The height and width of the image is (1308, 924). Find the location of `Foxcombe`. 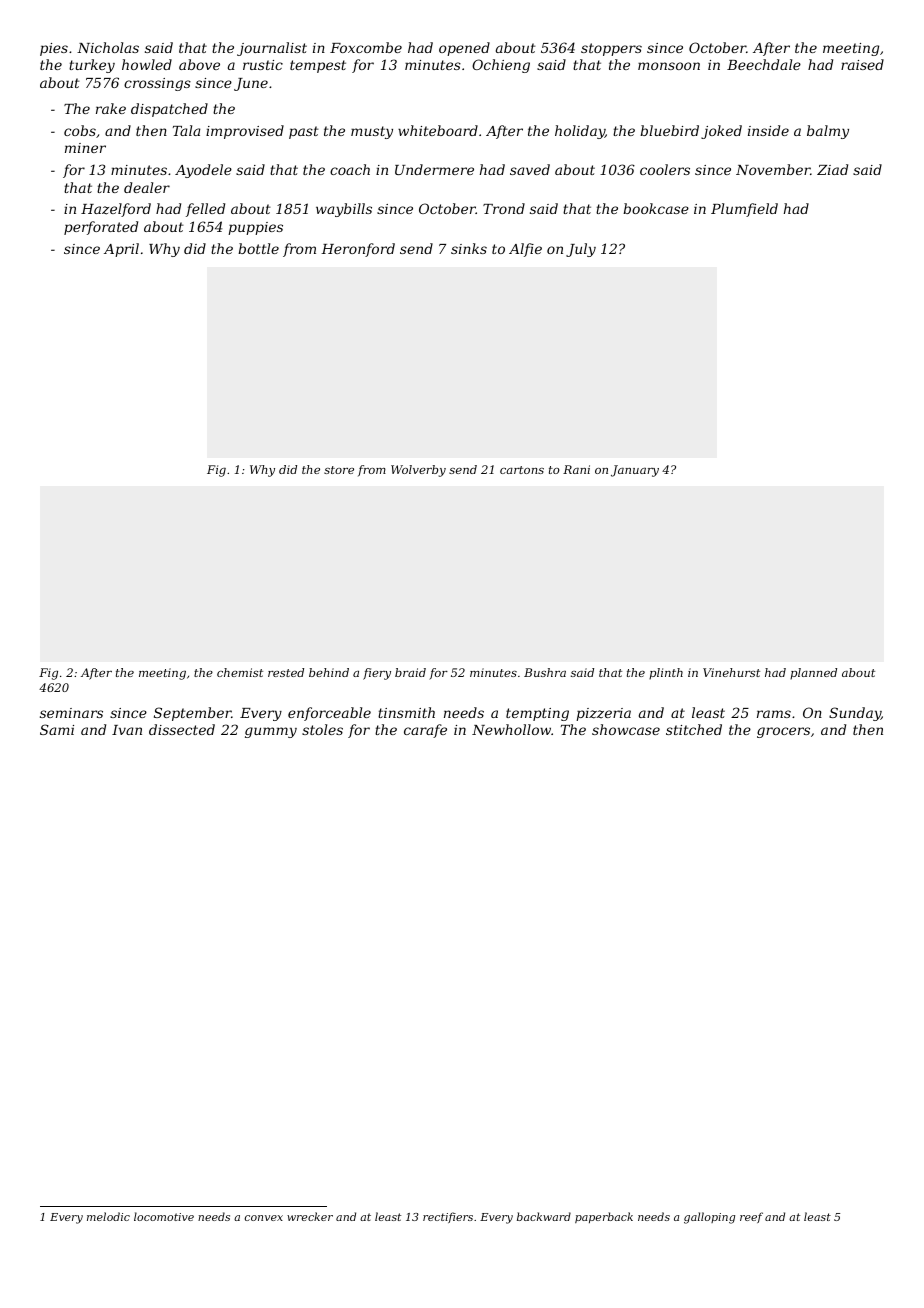

Foxcombe is located at coordinates (366, 47).
